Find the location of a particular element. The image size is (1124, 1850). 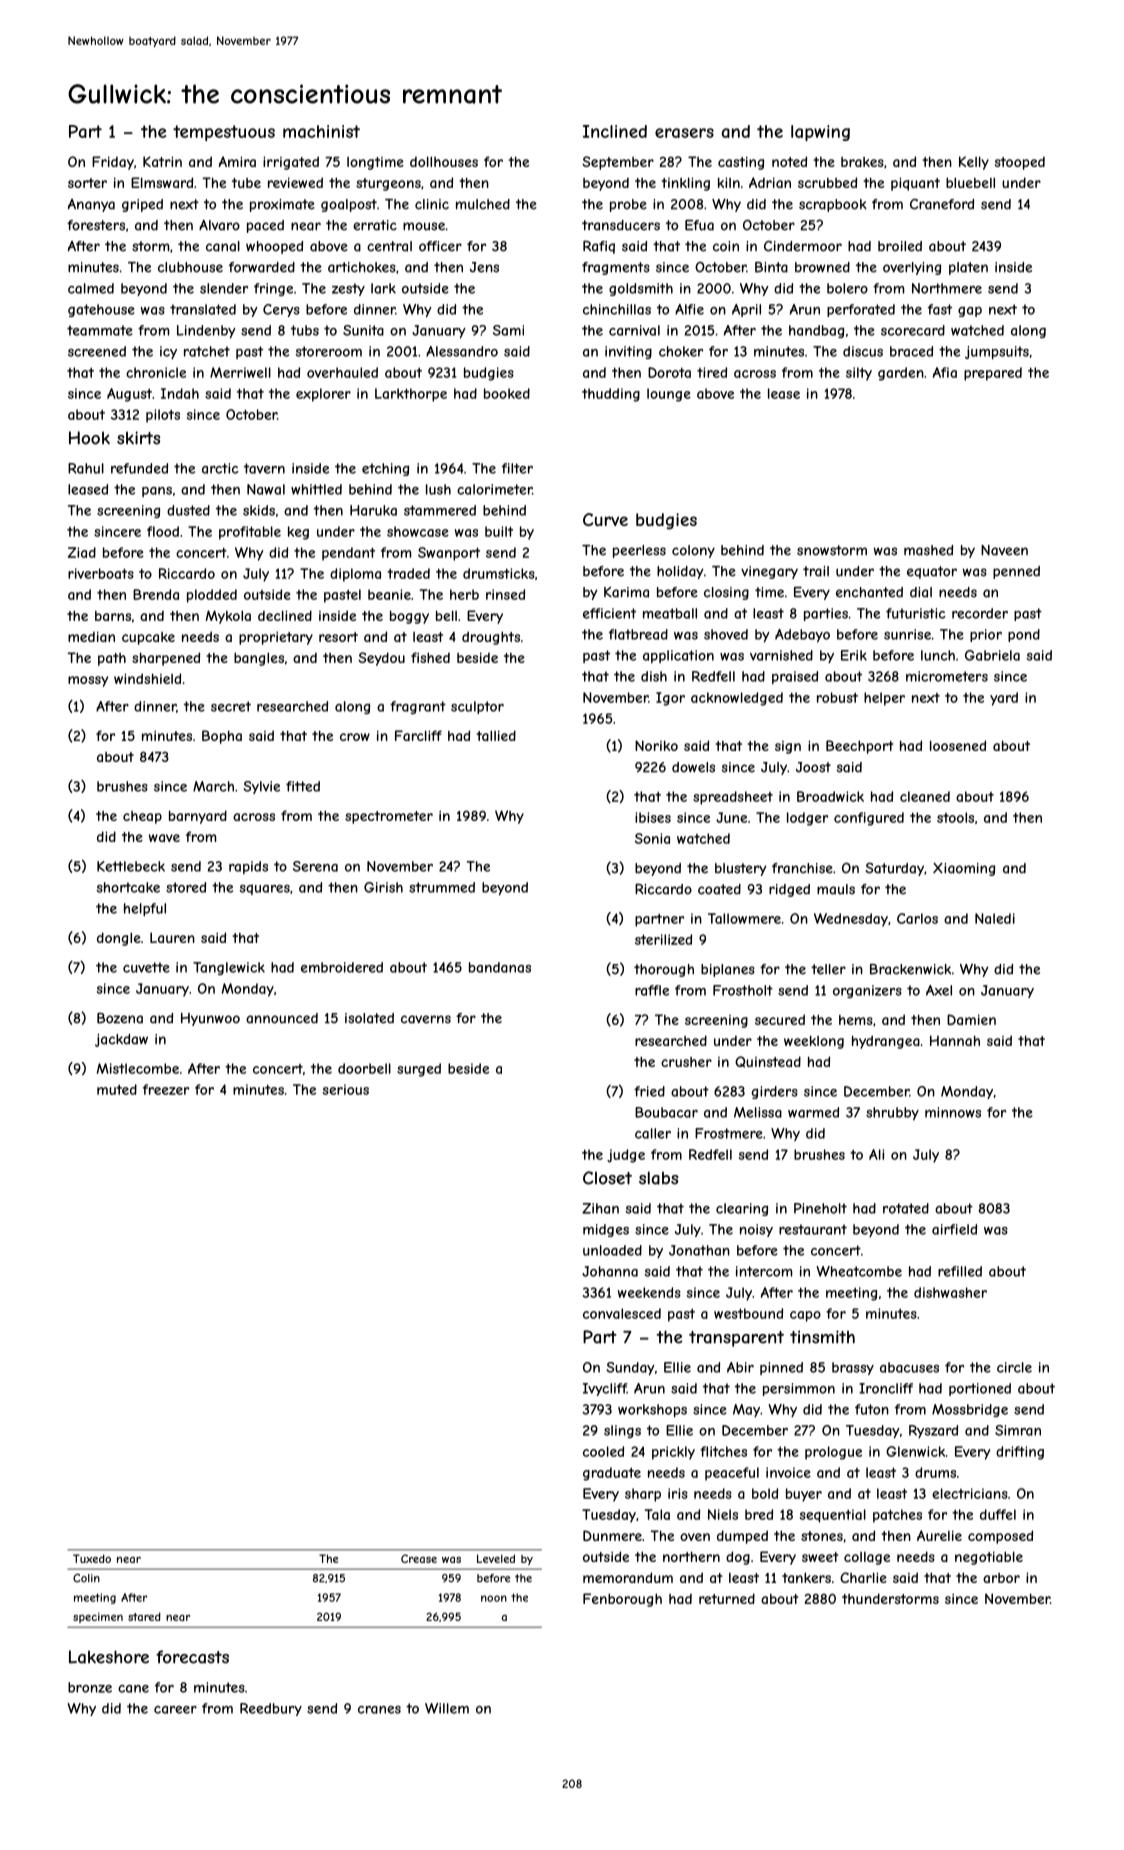

career is located at coordinates (175, 1710).
